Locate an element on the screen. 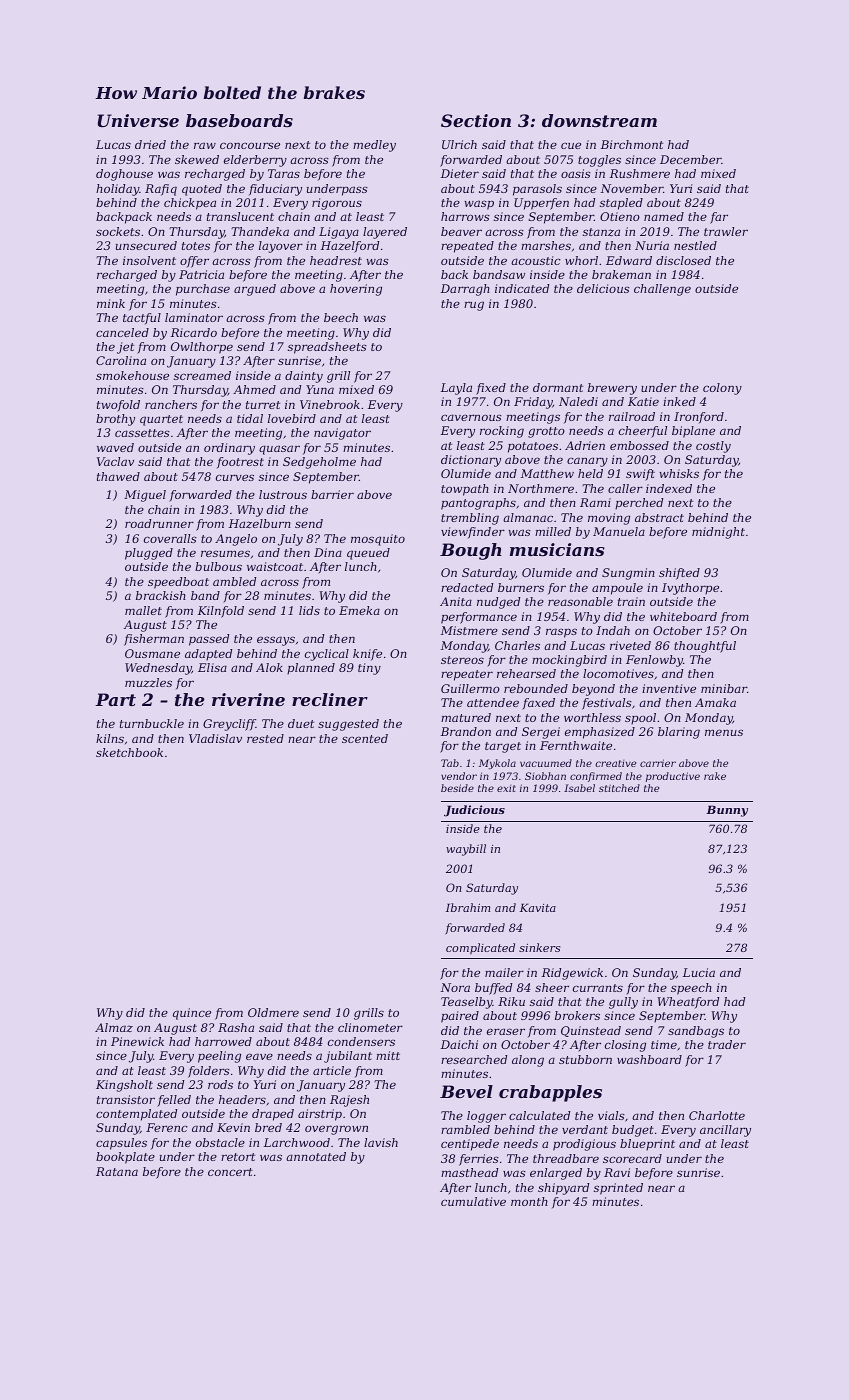  Oldmere is located at coordinates (273, 1012).
